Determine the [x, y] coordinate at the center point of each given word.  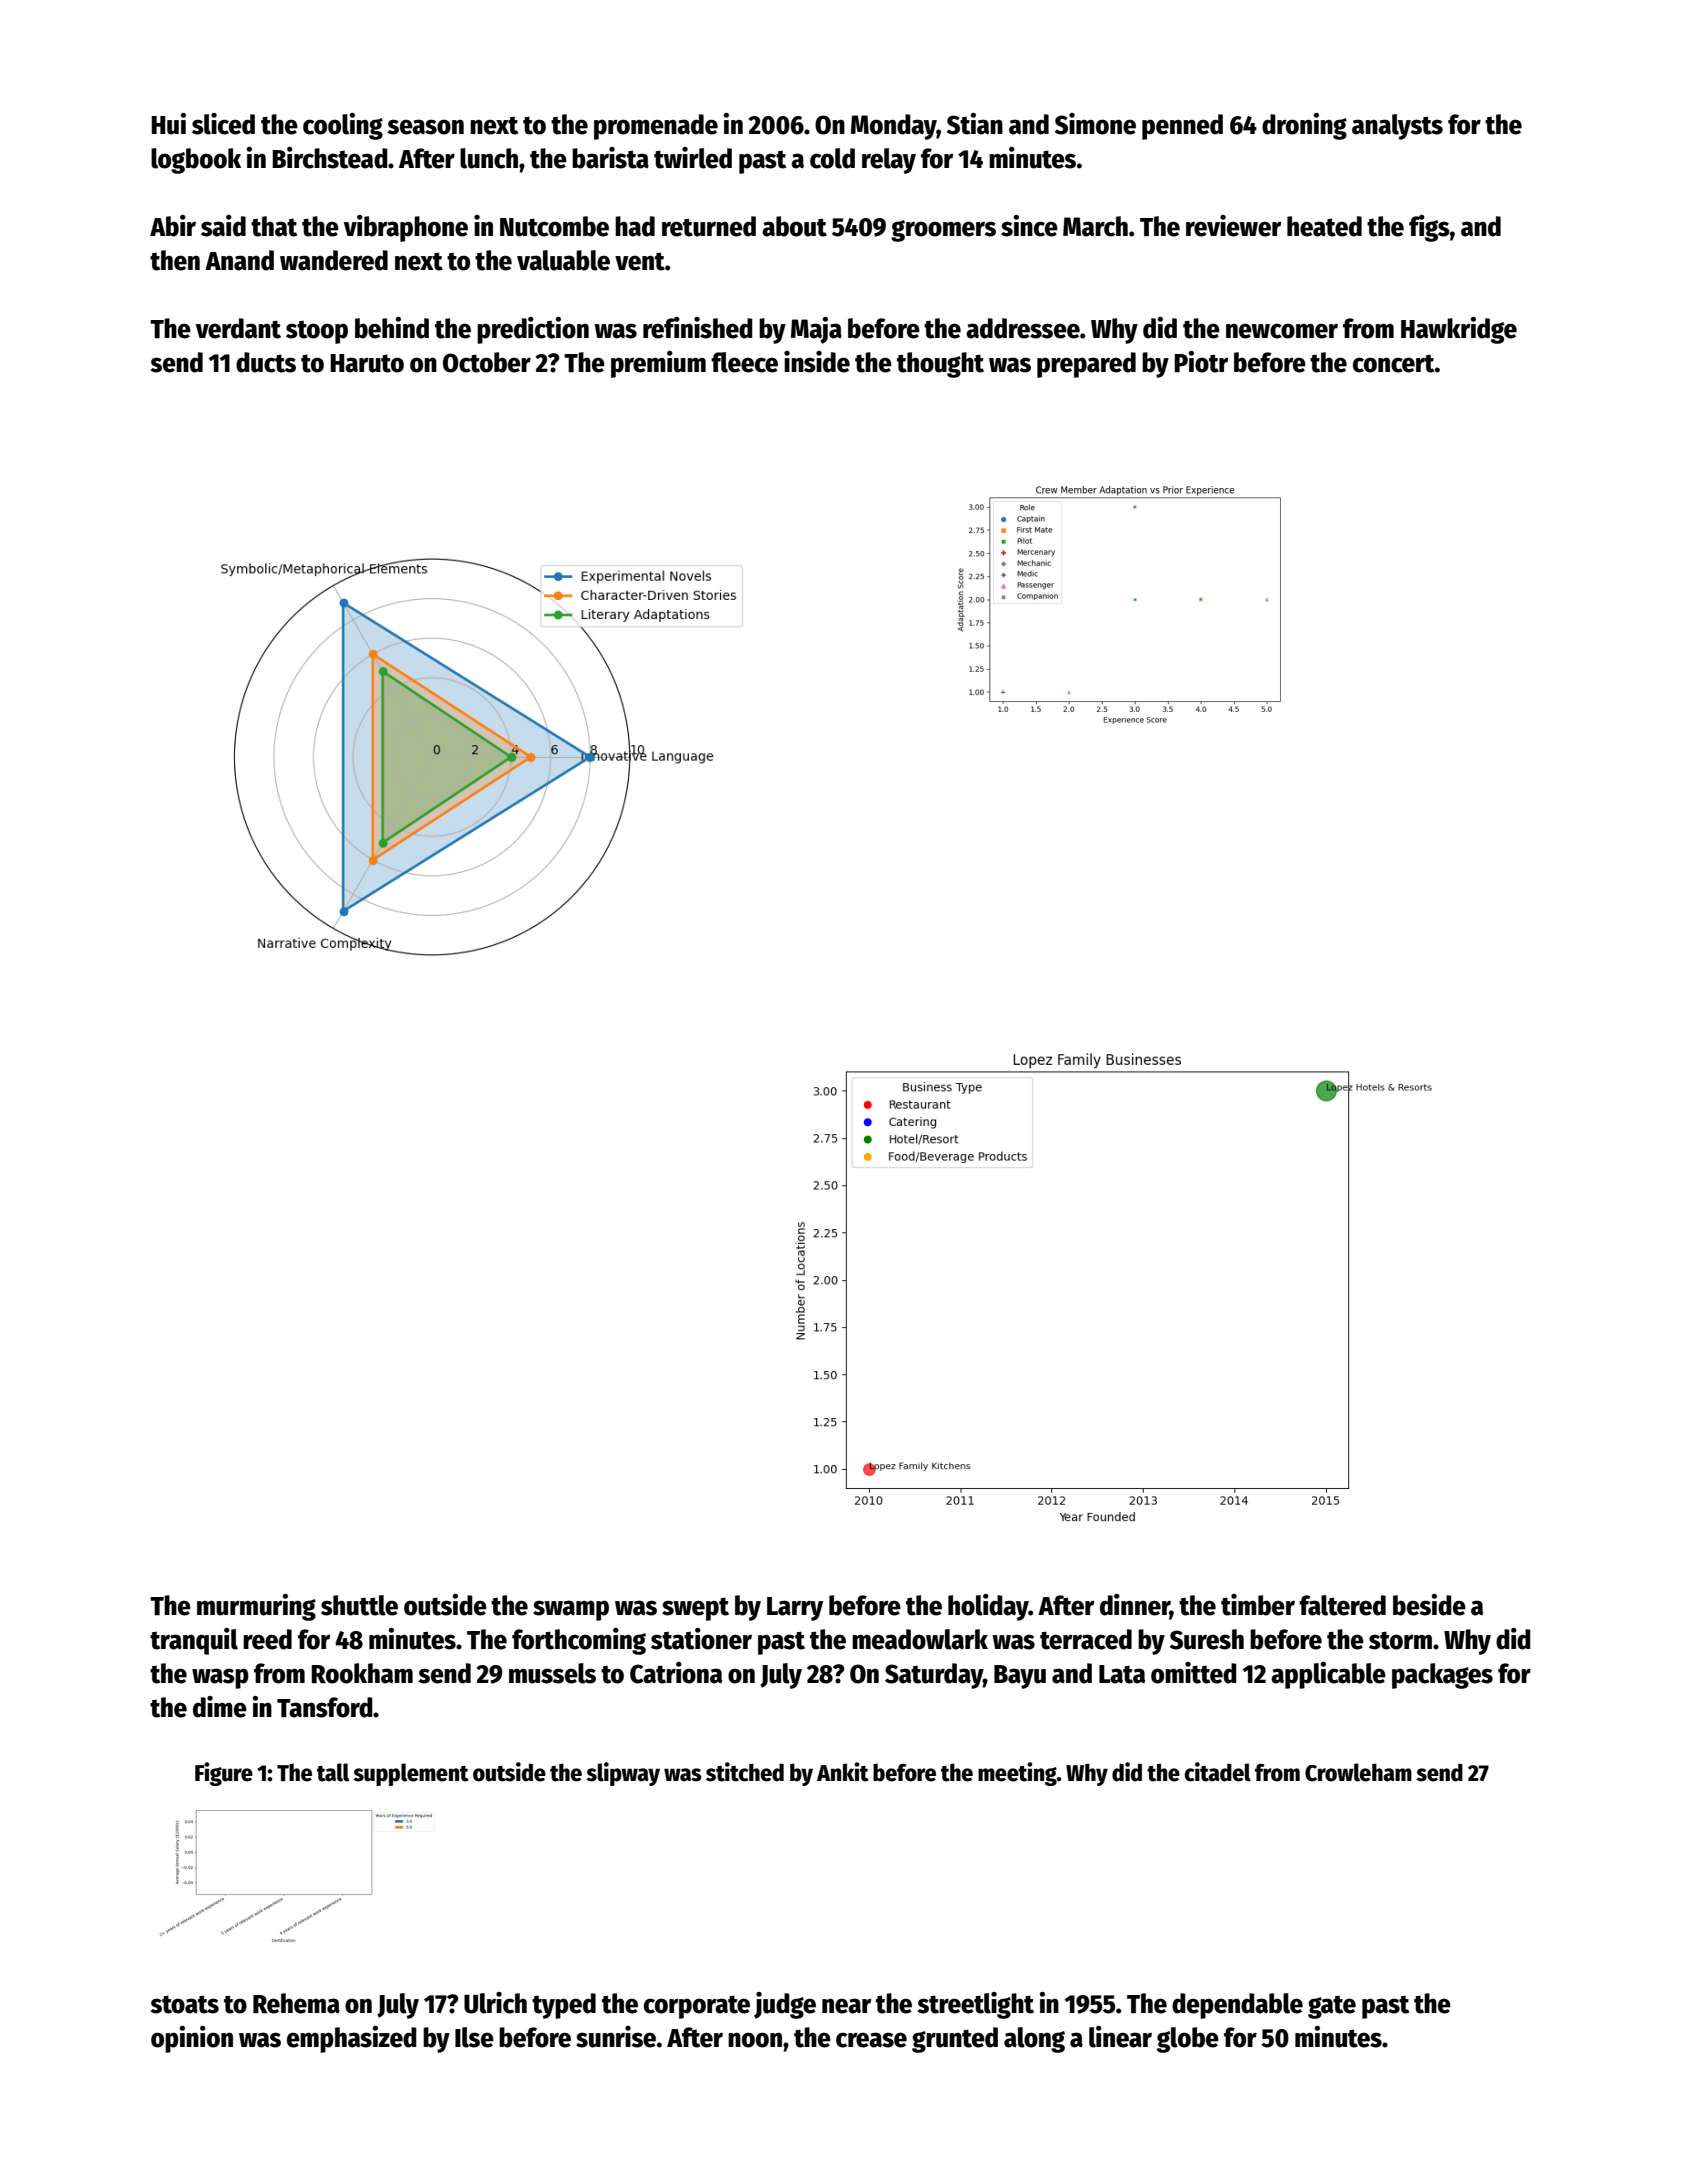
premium [658, 364]
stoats [185, 2004]
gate [1332, 2007]
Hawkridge [1459, 330]
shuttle [359, 1605]
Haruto [367, 363]
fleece [744, 362]
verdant [238, 328]
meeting [1017, 1774]
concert [1394, 364]
